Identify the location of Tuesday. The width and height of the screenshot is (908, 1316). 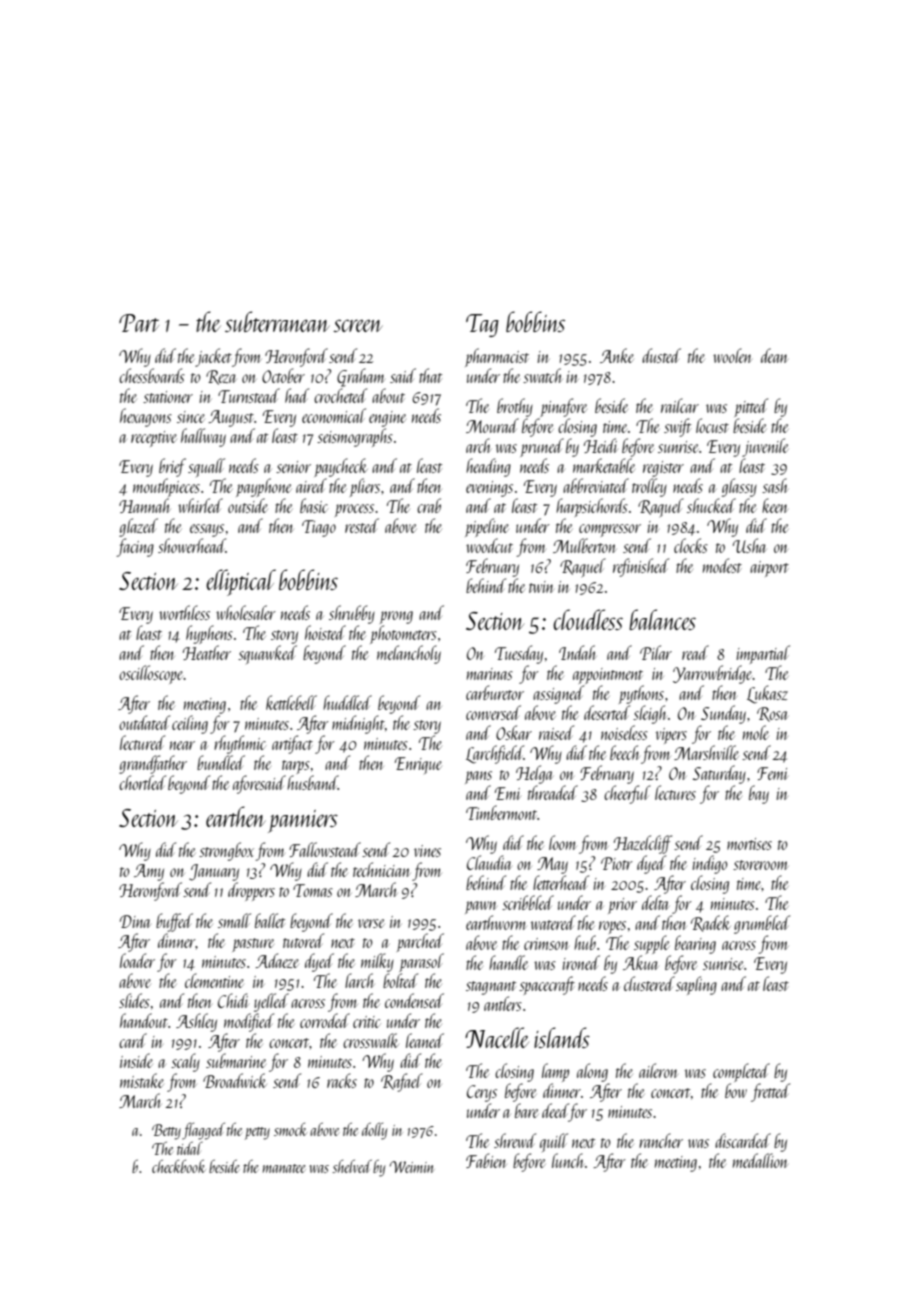
(519, 654).
